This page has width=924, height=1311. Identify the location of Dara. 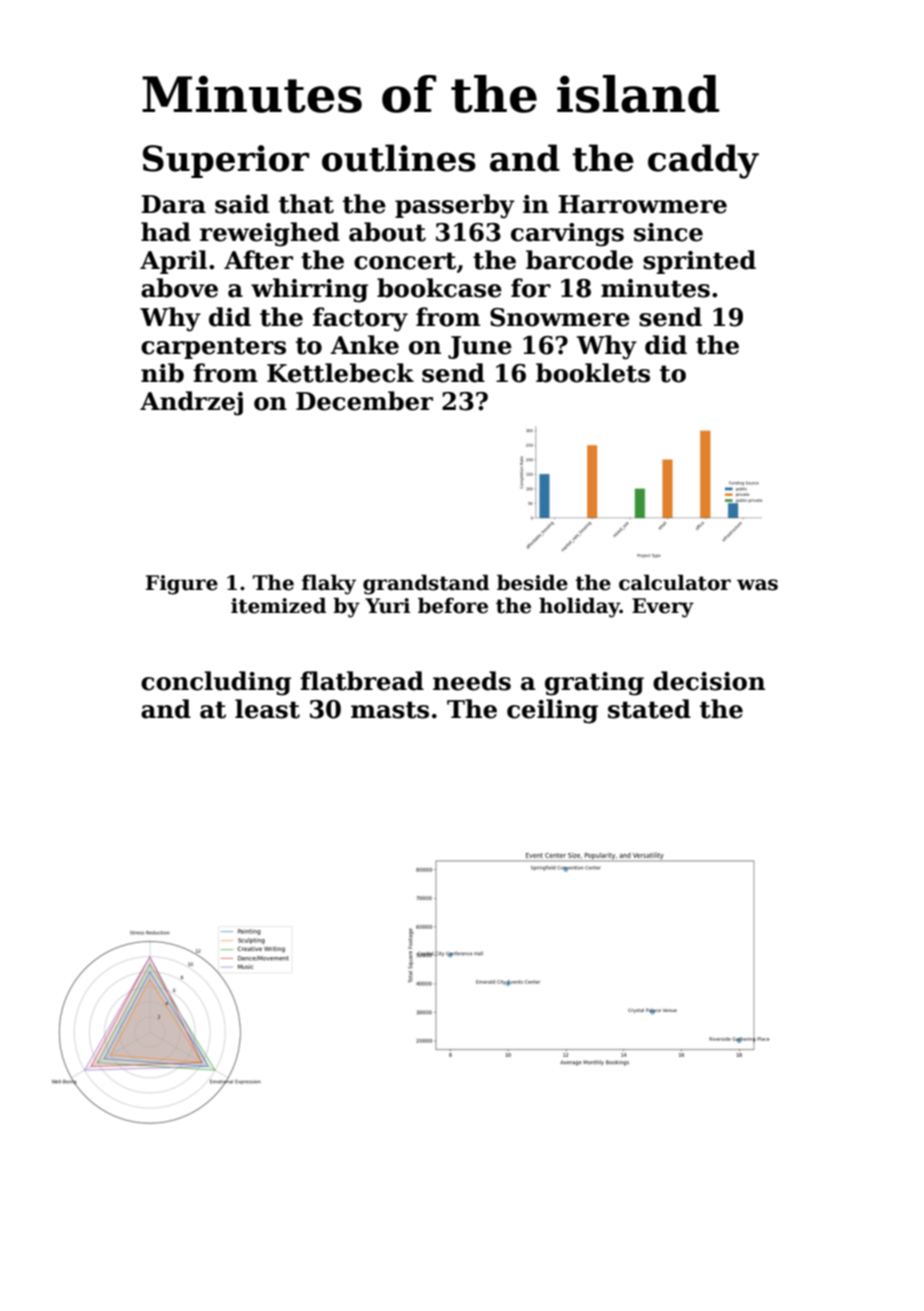
(173, 204).
